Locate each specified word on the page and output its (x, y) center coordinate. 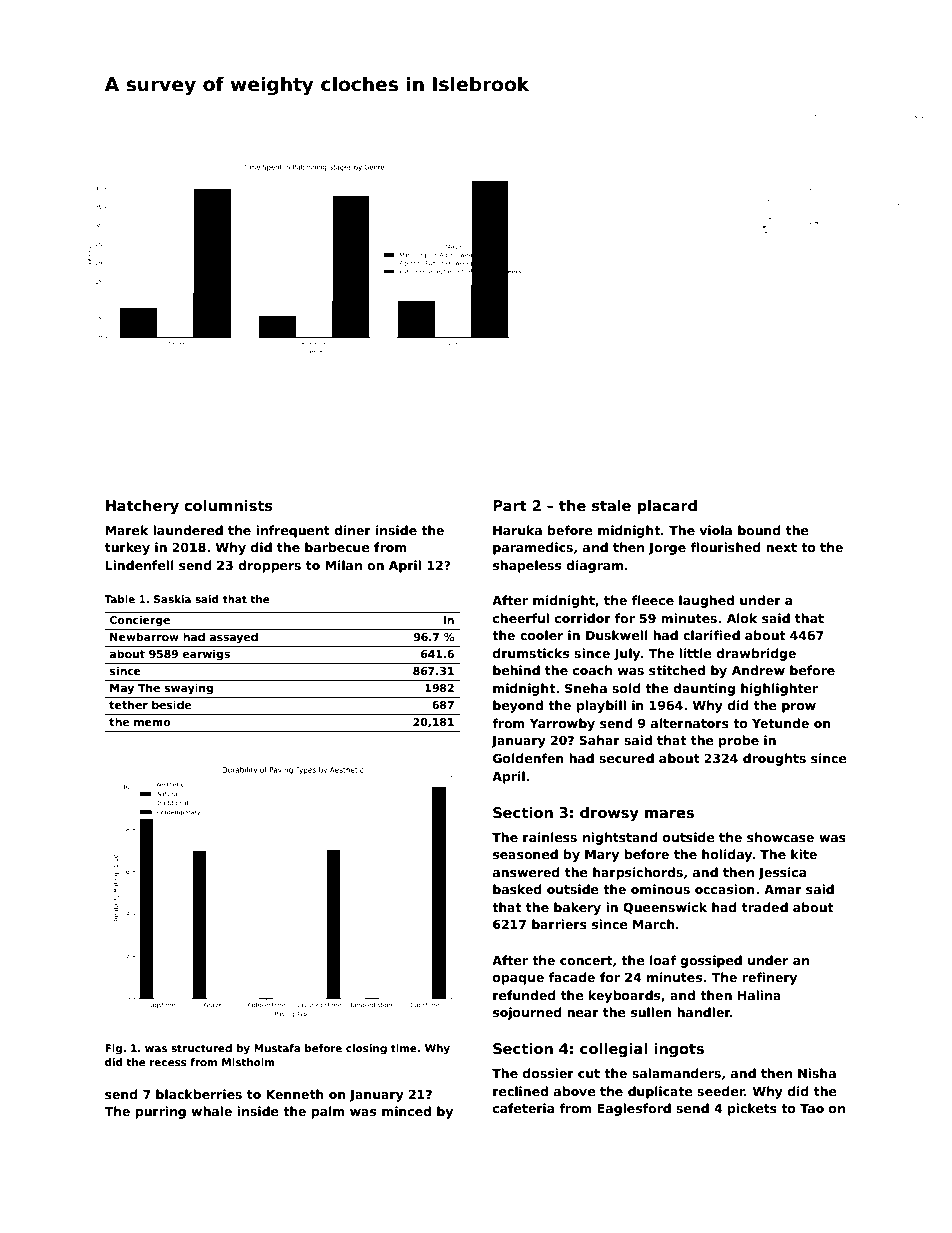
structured (201, 1048)
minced (406, 1111)
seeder (721, 1091)
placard (667, 507)
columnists (228, 506)
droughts (774, 759)
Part (510, 505)
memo (152, 723)
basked (517, 889)
